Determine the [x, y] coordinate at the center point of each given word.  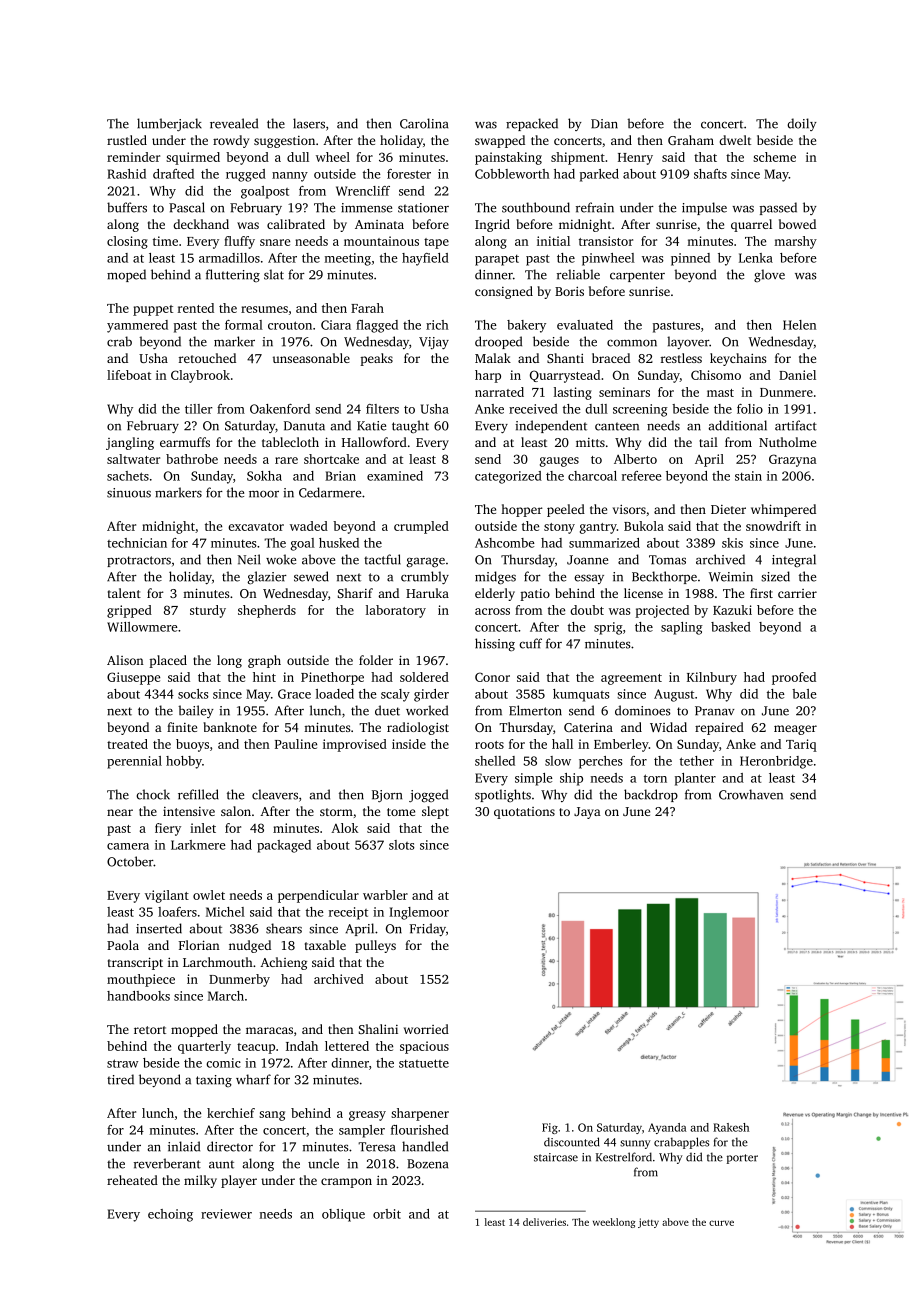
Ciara [336, 325]
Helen [799, 325]
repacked [532, 124]
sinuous [129, 493]
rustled [127, 140]
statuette [424, 1063]
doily [802, 124]
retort [150, 1030]
